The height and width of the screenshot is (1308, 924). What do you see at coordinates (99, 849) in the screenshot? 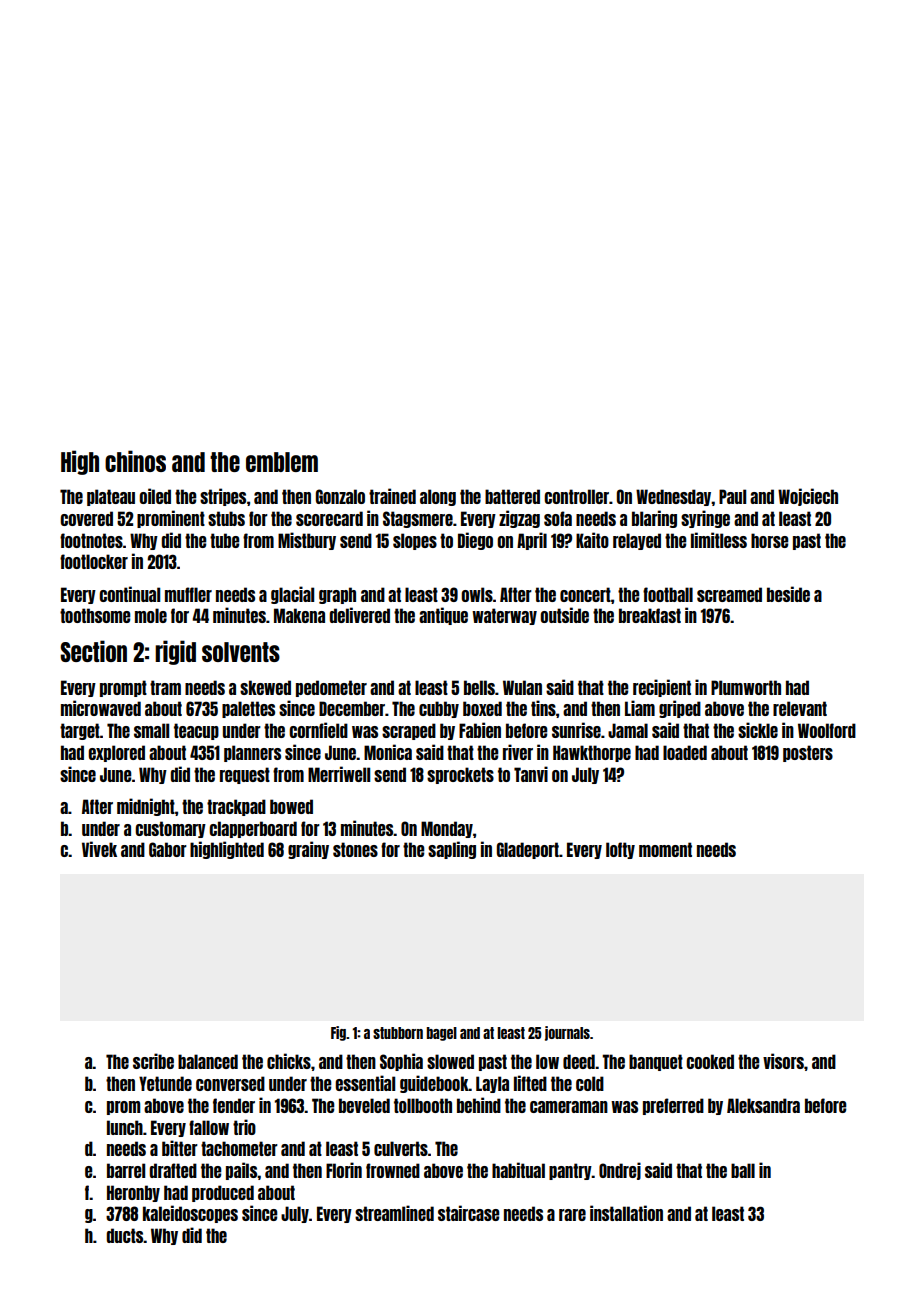
I see `Vivek` at bounding box center [99, 849].
